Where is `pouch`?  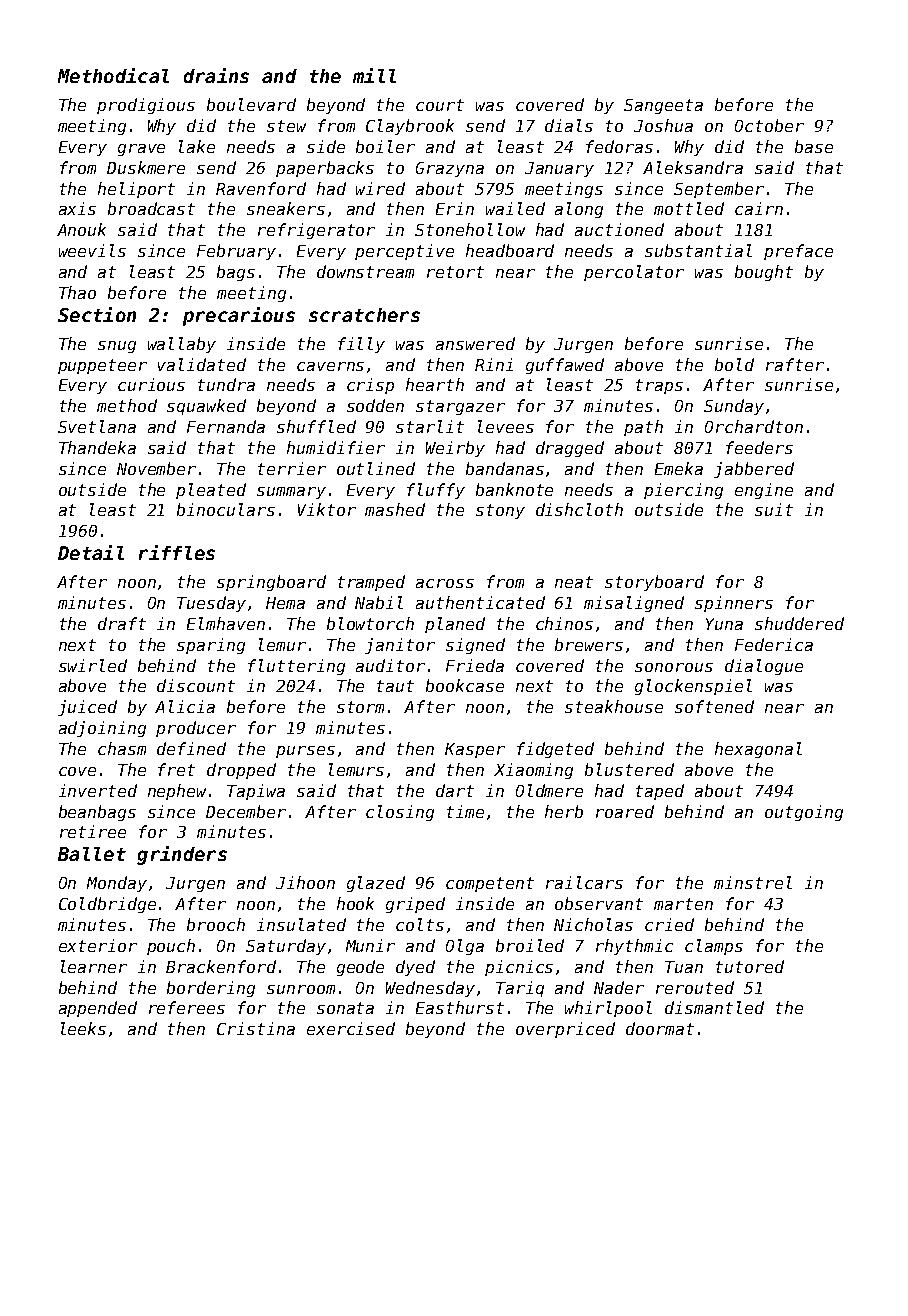 pouch is located at coordinates (171, 947).
